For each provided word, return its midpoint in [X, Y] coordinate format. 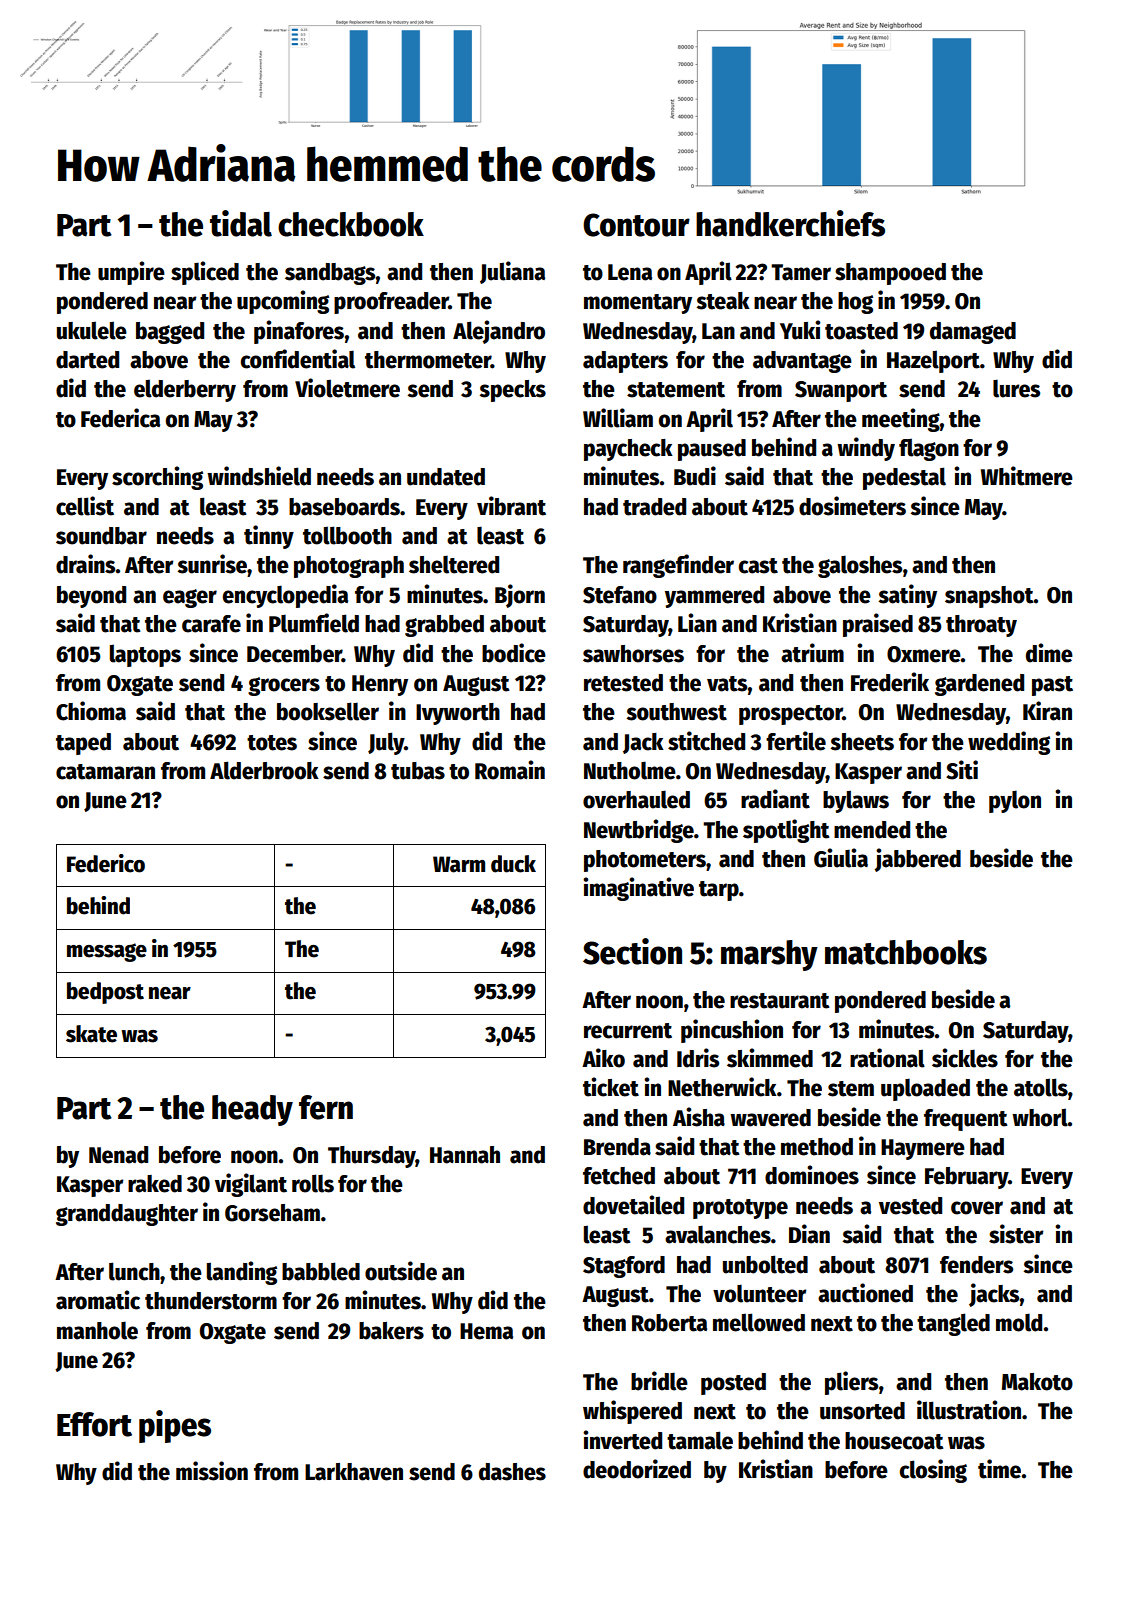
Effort [94, 1424]
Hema [486, 1331]
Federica [120, 418]
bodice [514, 653]
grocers [284, 686]
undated [446, 477]
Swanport [841, 391]
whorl [1040, 1117]
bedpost [105, 993]
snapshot [989, 597]
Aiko [603, 1058]
